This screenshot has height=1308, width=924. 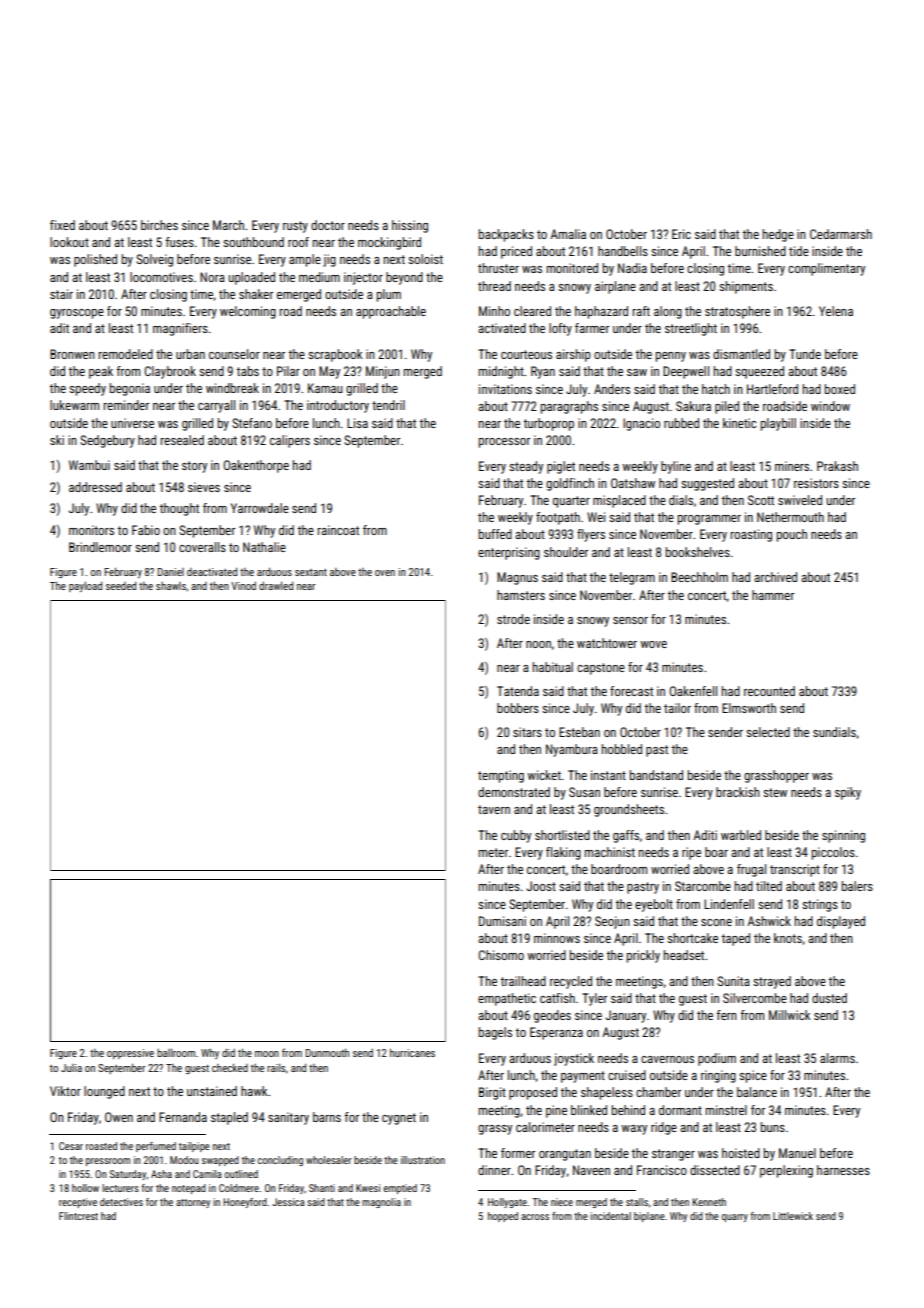 I want to click on Littlewick, so click(x=793, y=1216).
